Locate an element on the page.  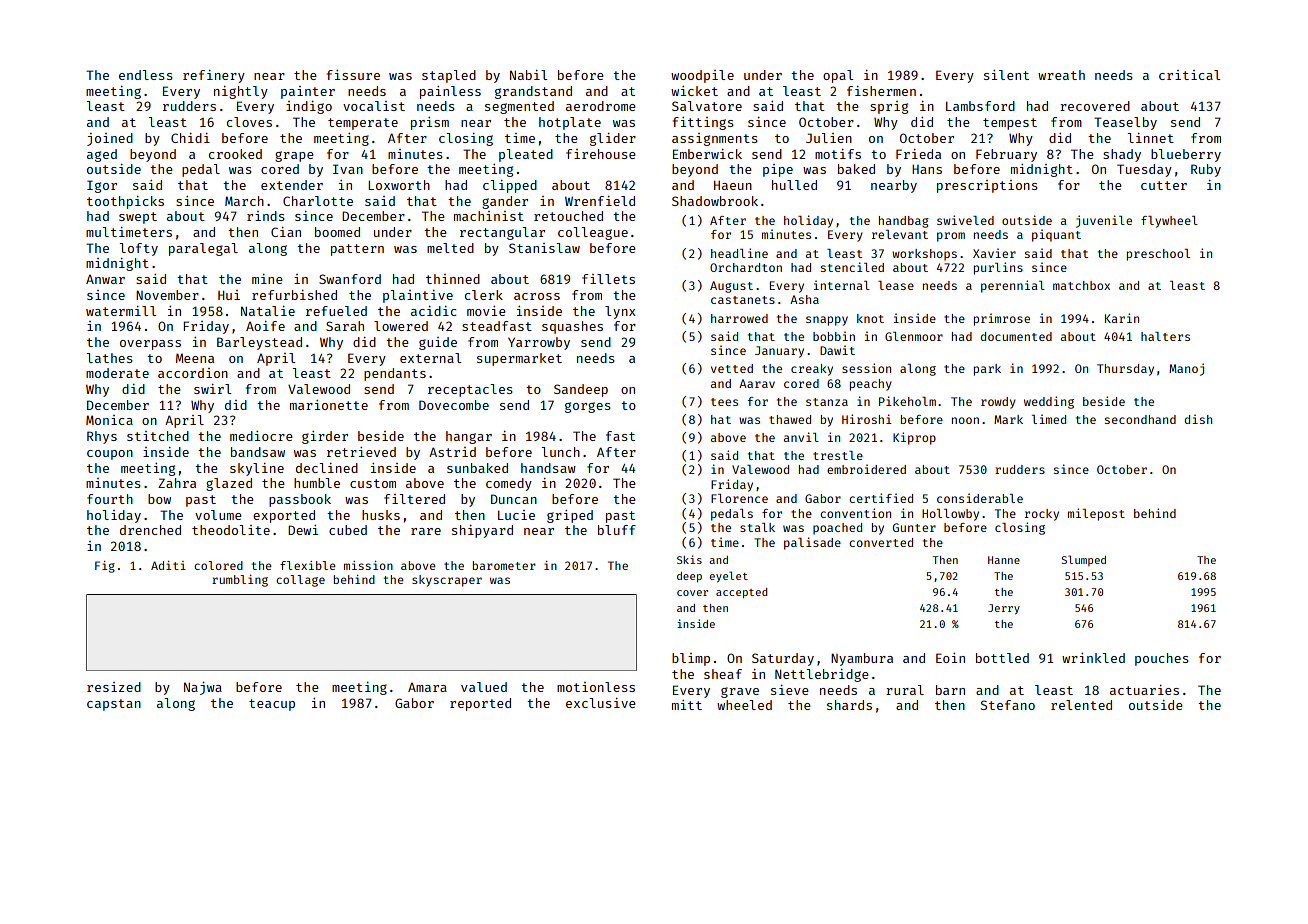
preschool is located at coordinates (1158, 255).
